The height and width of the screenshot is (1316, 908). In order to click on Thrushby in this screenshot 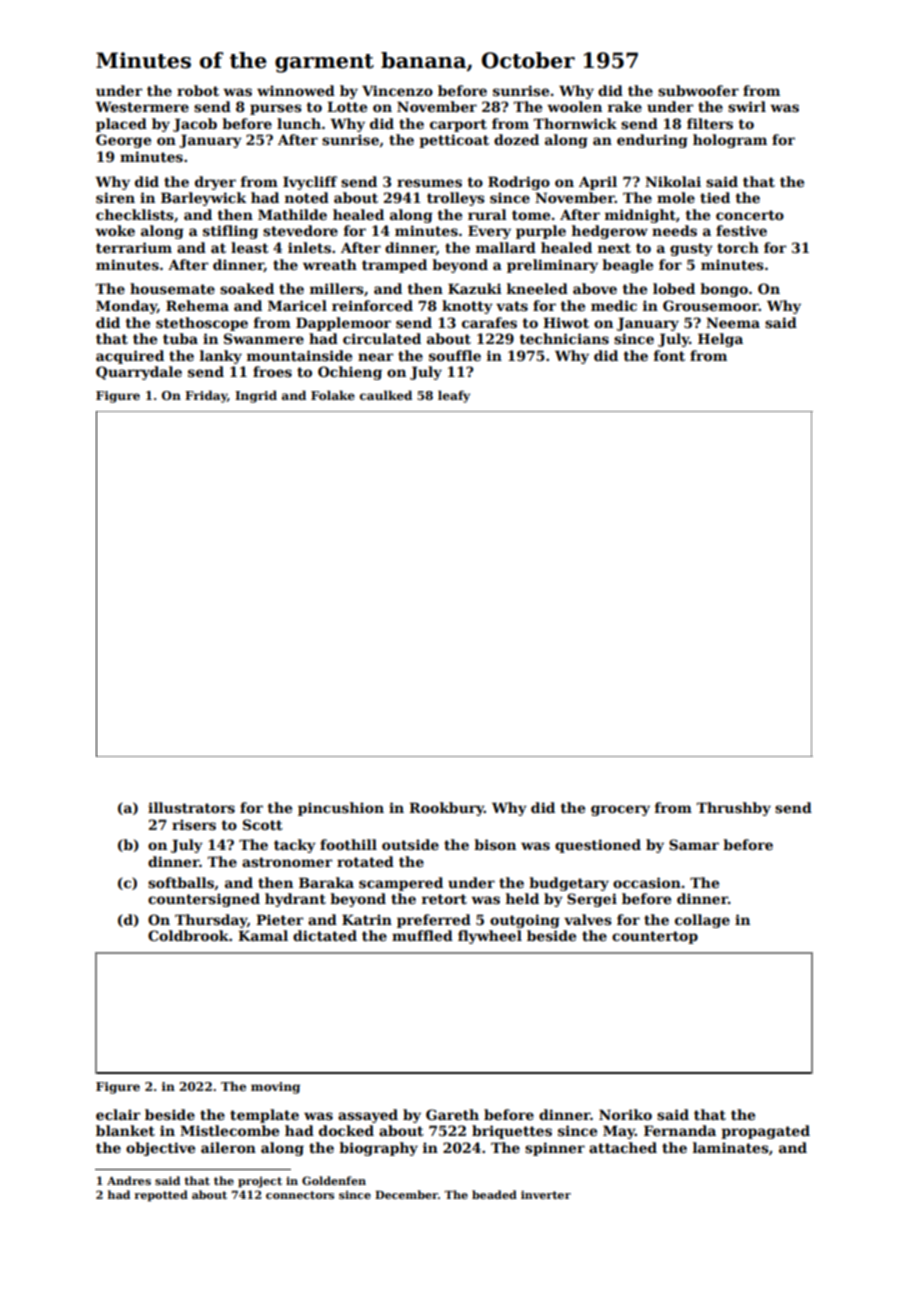, I will do `click(733, 809)`.
